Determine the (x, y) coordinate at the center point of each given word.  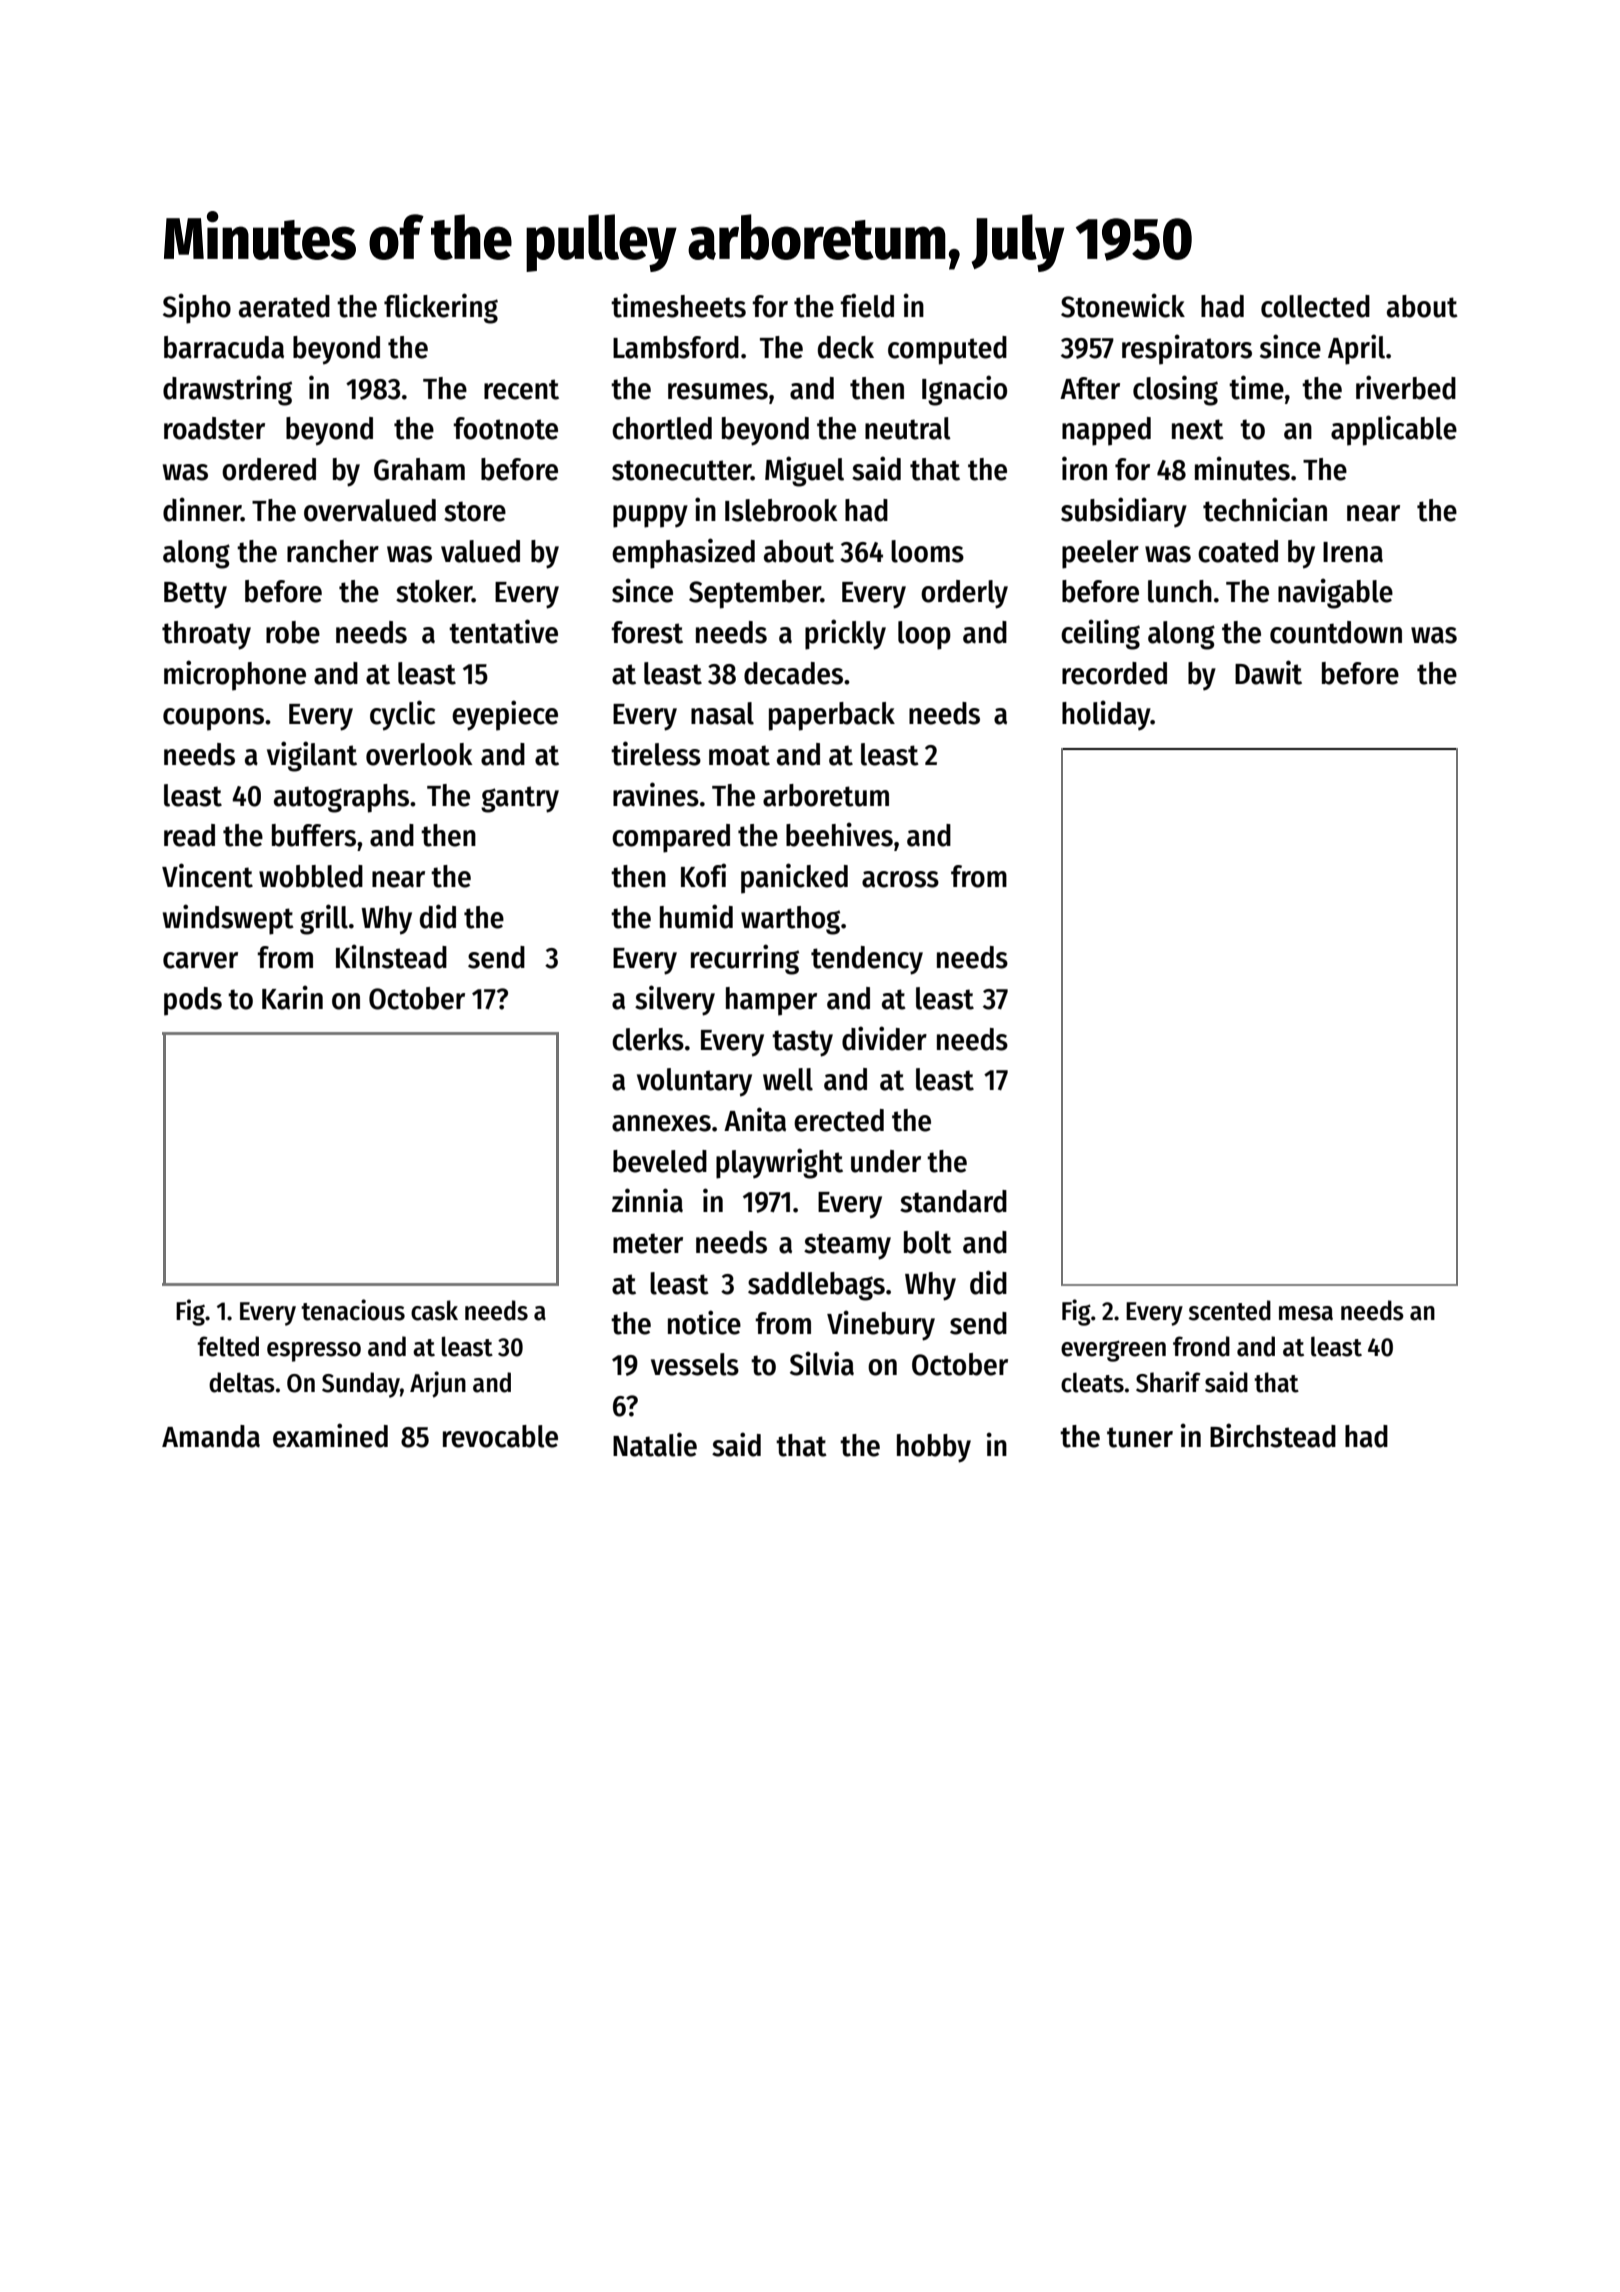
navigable (1335, 593)
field (867, 305)
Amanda (211, 1436)
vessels (695, 1364)
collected (1315, 306)
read (189, 835)
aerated (284, 306)
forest (647, 632)
